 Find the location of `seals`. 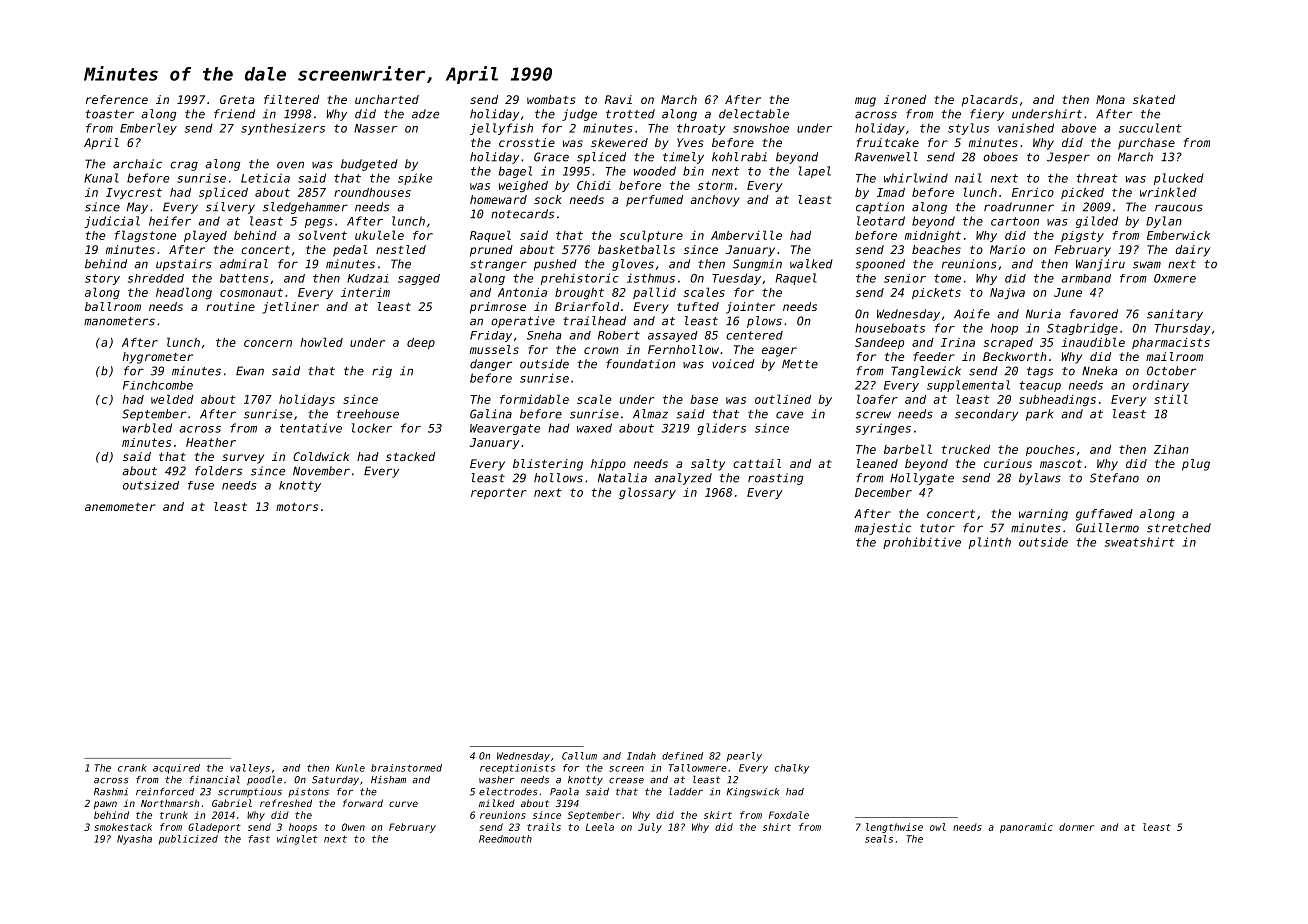

seals is located at coordinates (879, 839).
